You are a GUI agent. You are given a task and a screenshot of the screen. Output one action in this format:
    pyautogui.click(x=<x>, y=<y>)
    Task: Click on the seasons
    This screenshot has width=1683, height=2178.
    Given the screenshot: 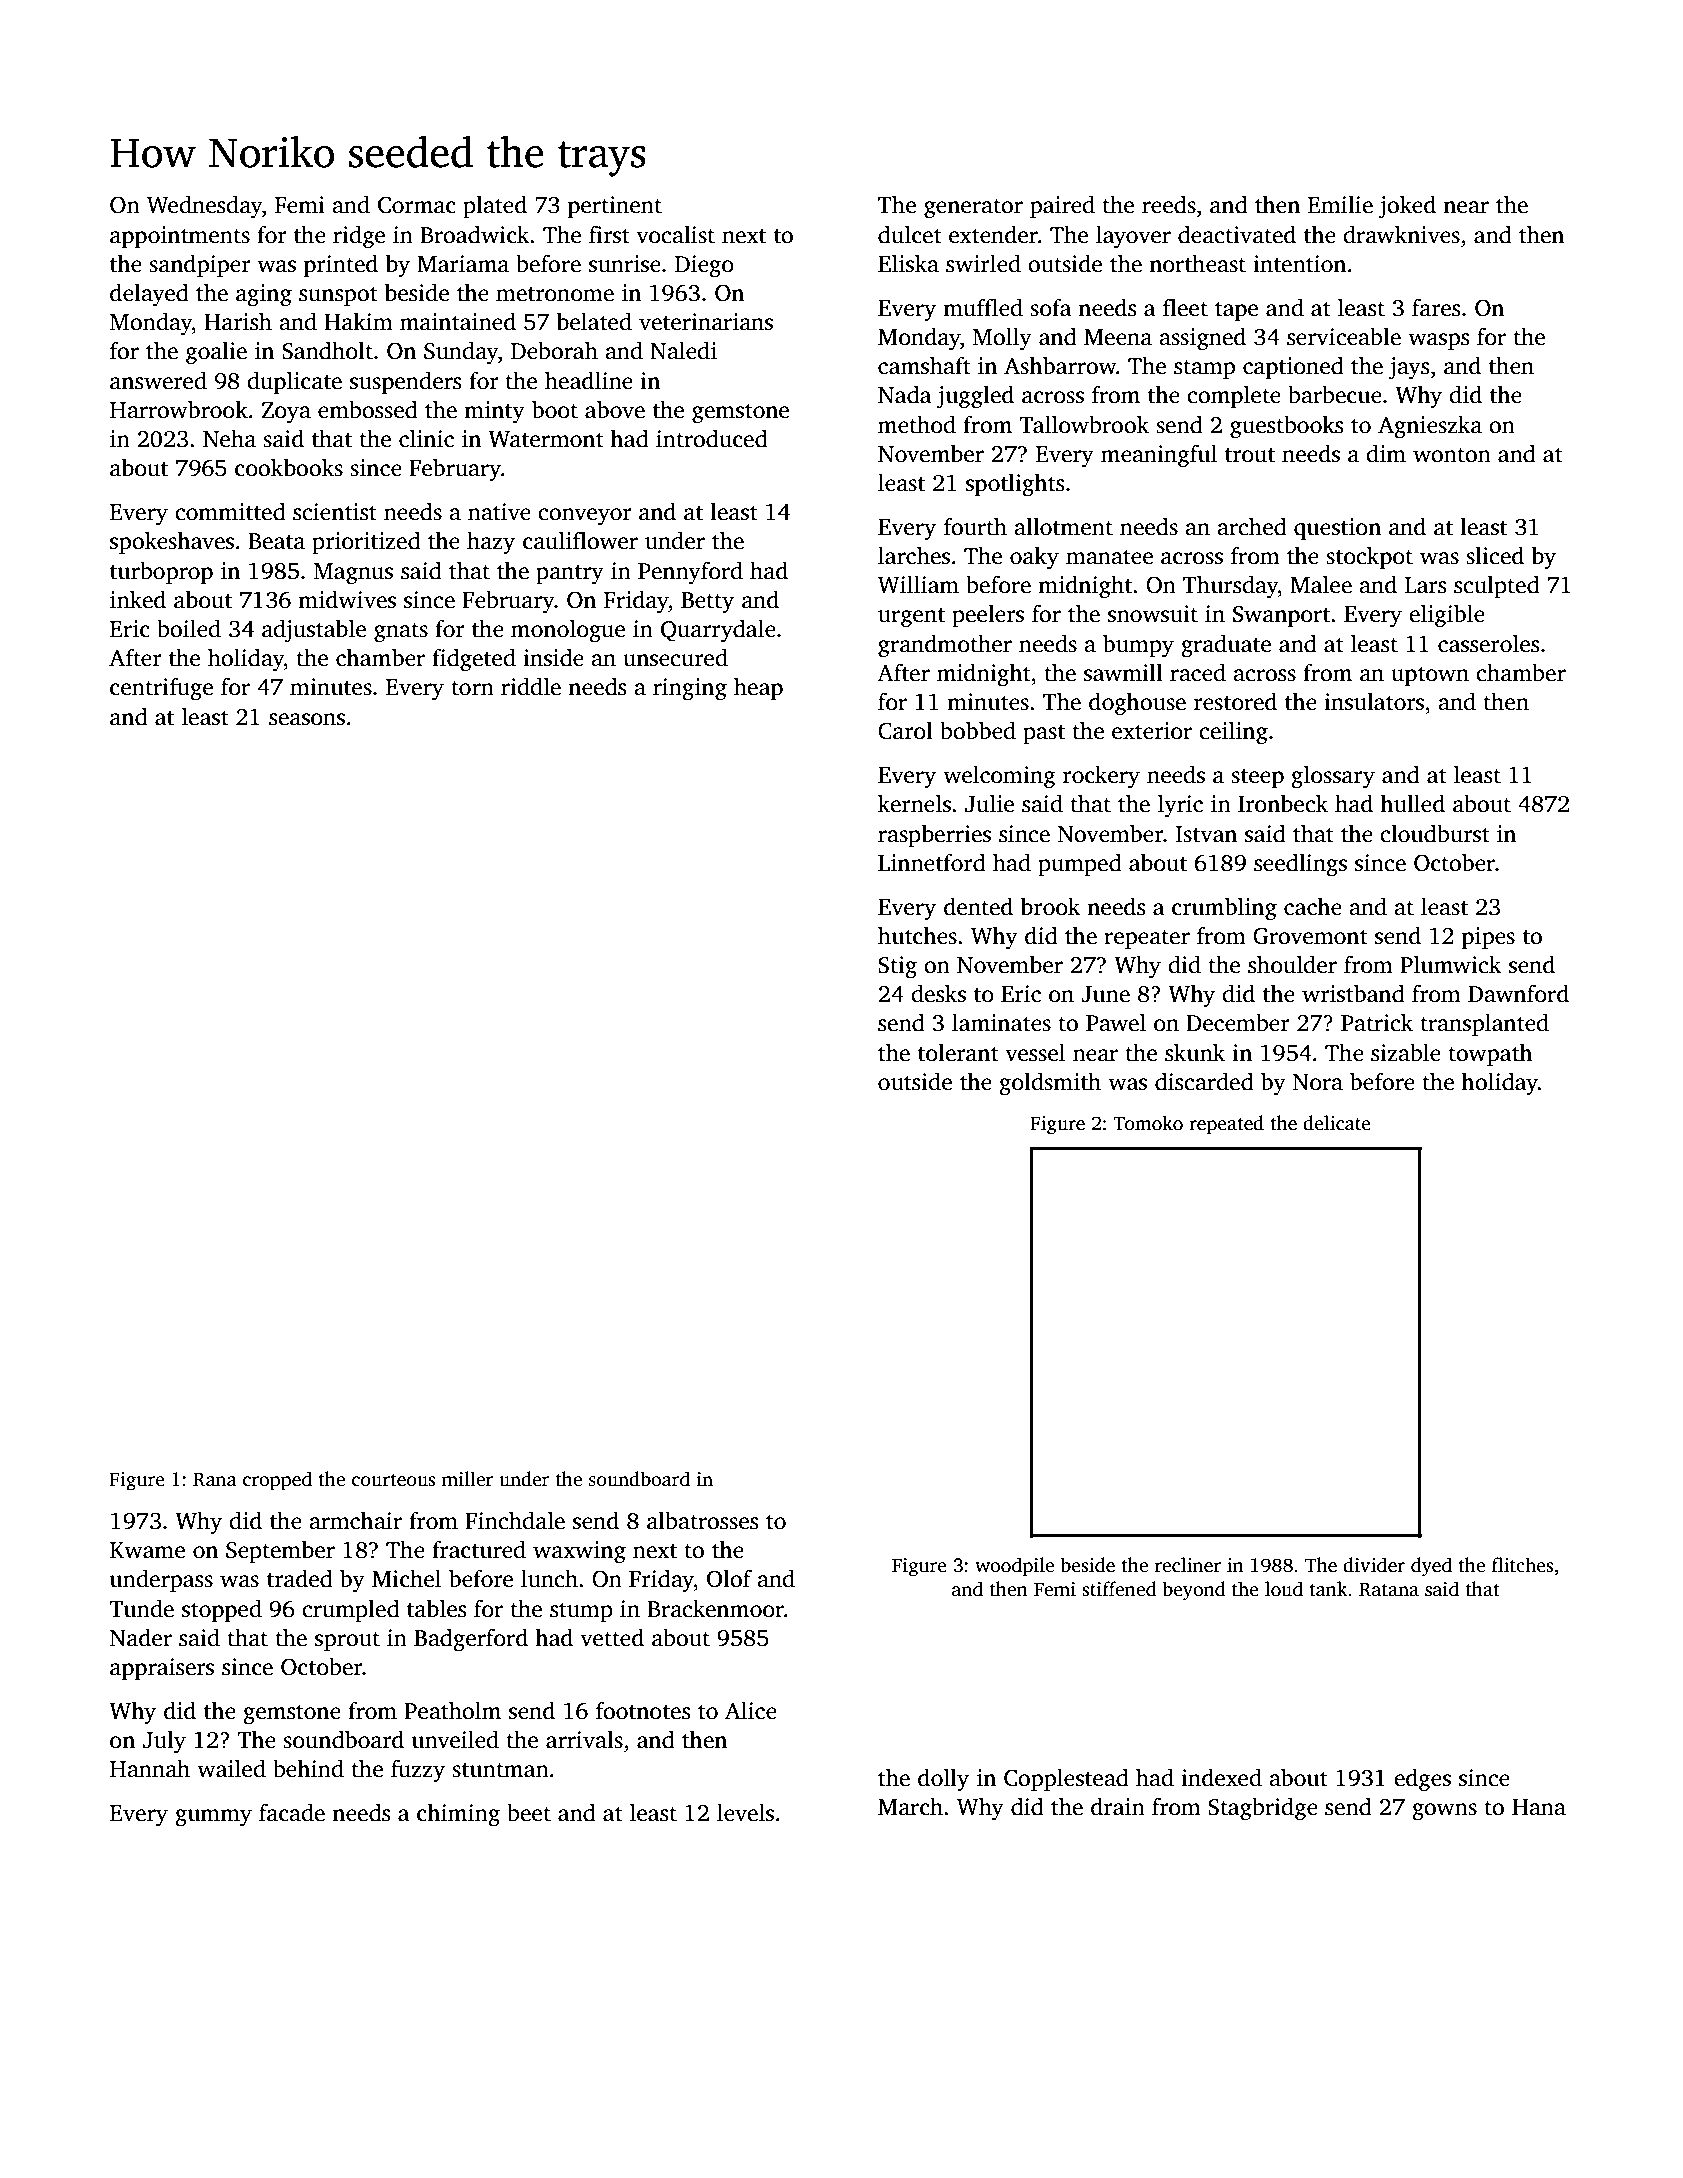 What is the action you would take?
    pyautogui.click(x=307, y=719)
